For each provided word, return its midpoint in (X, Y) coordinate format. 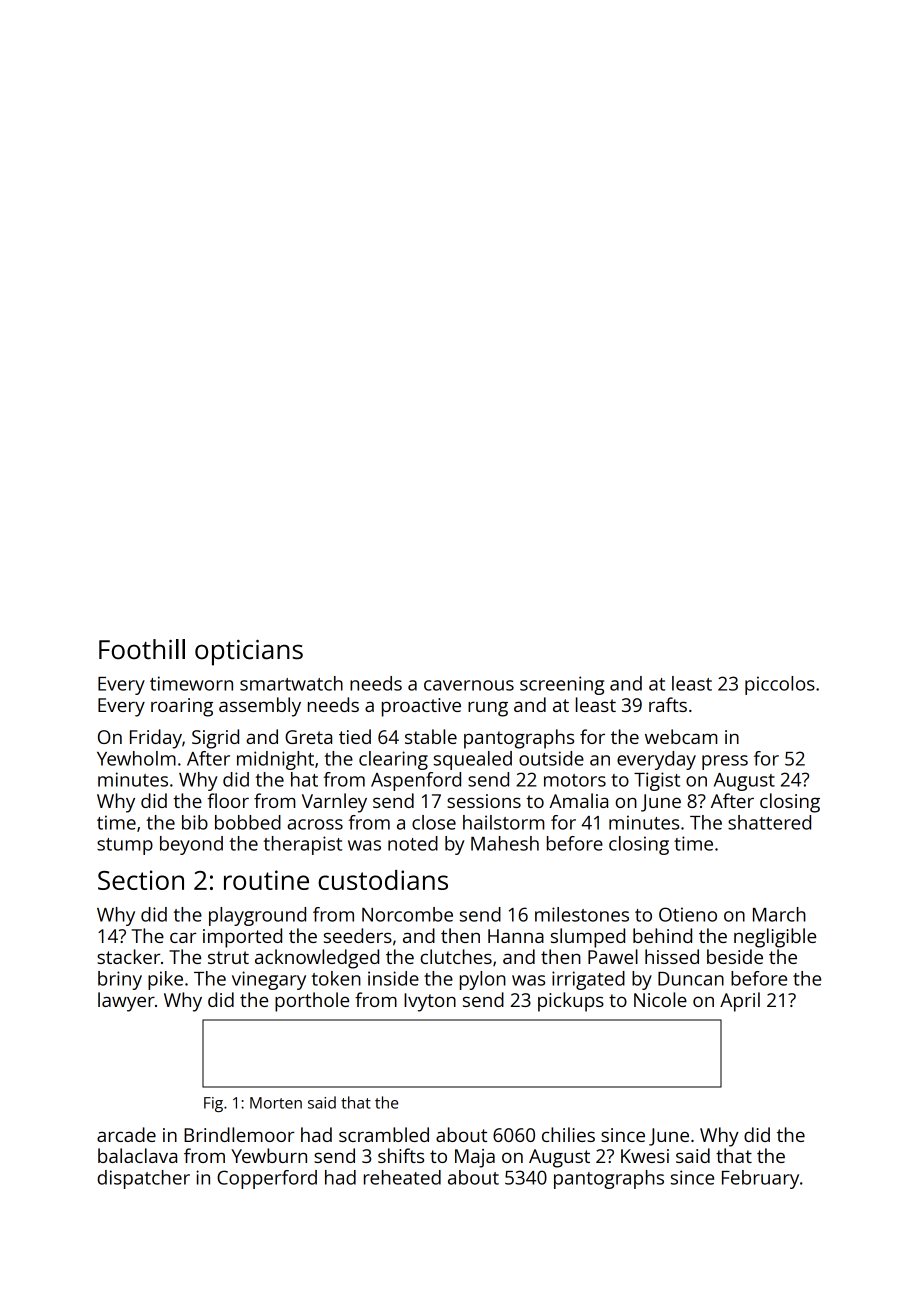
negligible (775, 938)
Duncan (691, 979)
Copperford (267, 1179)
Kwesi (645, 1156)
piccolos (780, 685)
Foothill (142, 649)
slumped (588, 938)
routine (266, 880)
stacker (128, 956)
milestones (582, 914)
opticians (249, 653)
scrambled (384, 1134)
